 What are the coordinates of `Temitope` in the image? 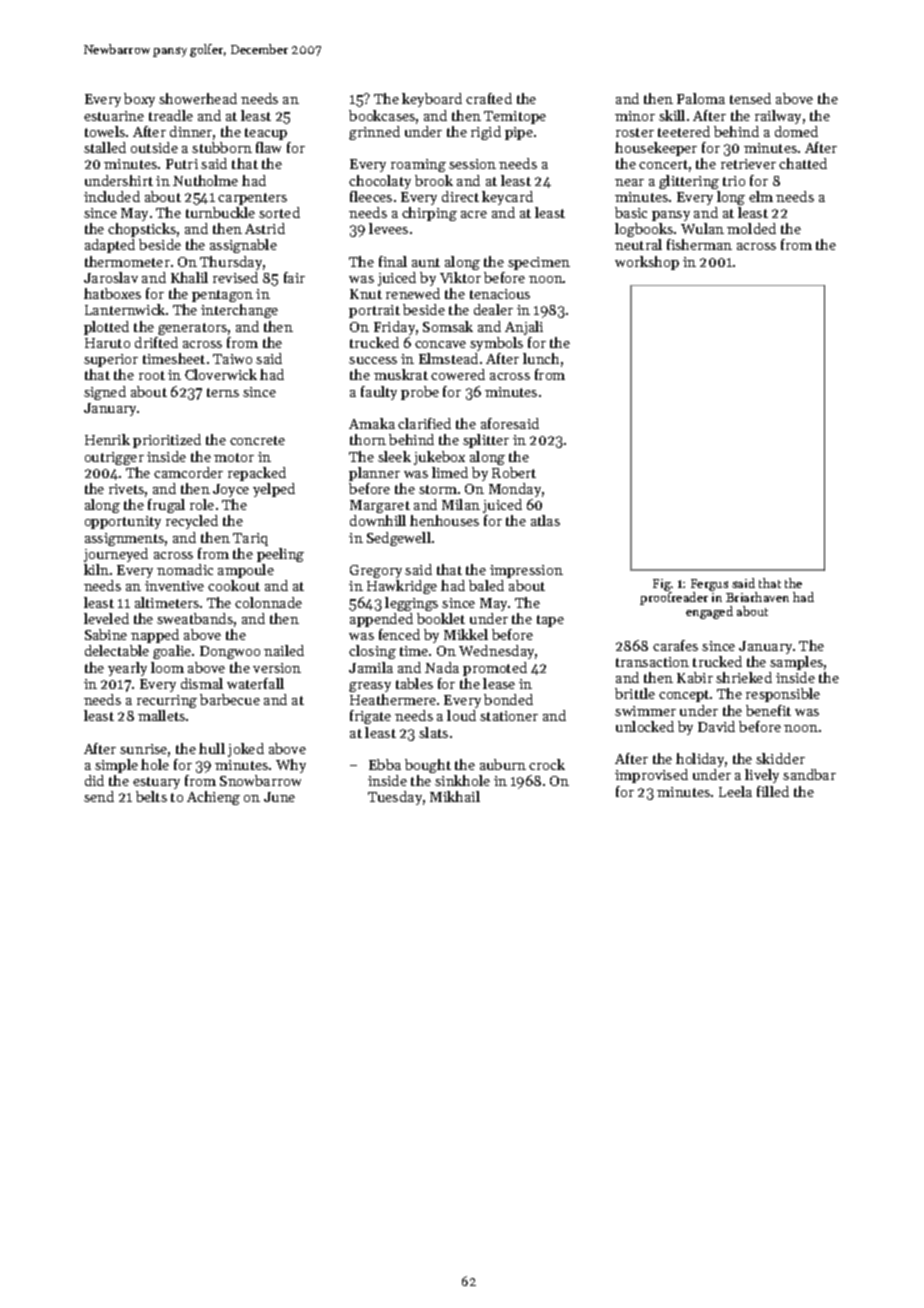 It's located at (515, 117).
